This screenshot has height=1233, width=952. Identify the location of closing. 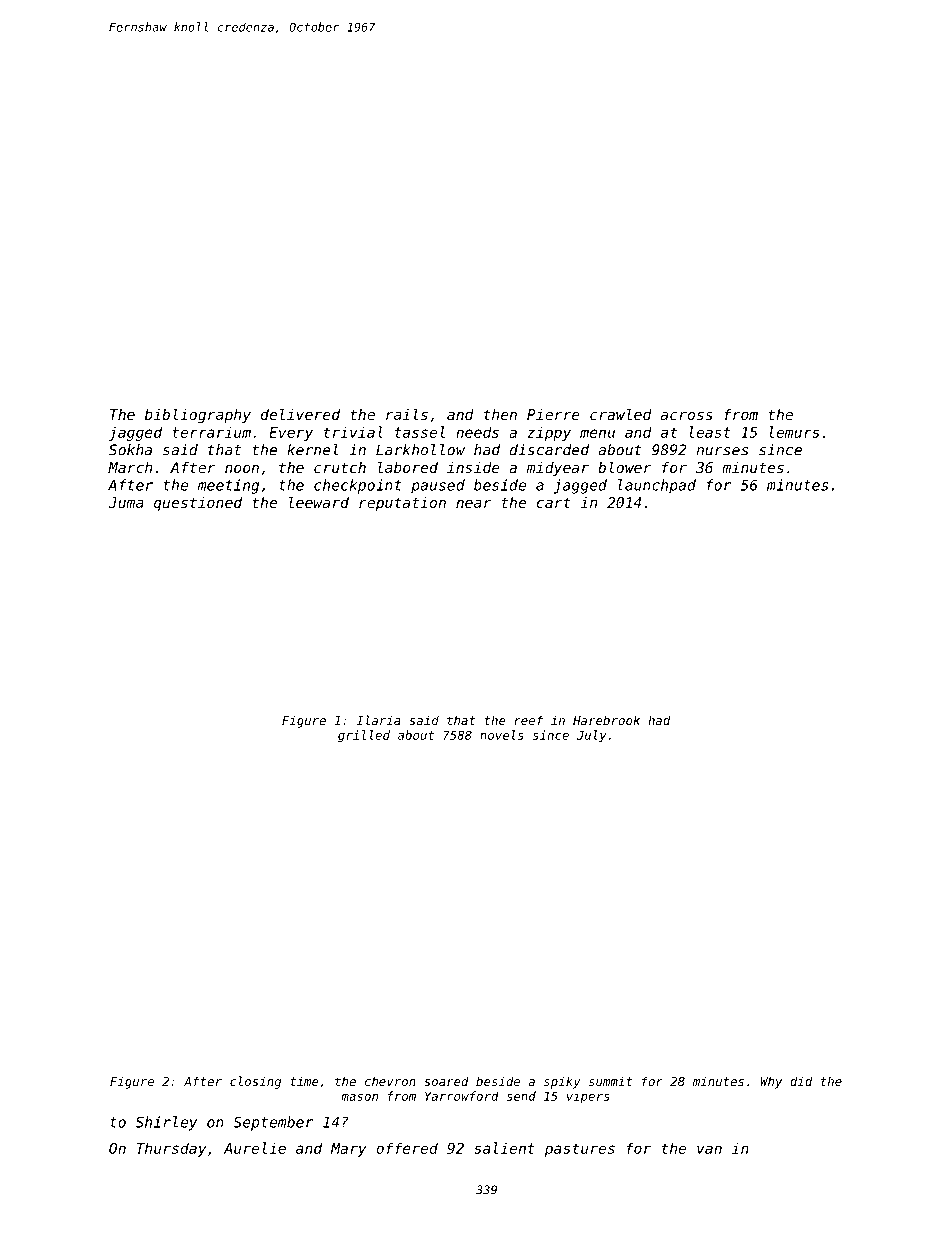
(255, 1082).
